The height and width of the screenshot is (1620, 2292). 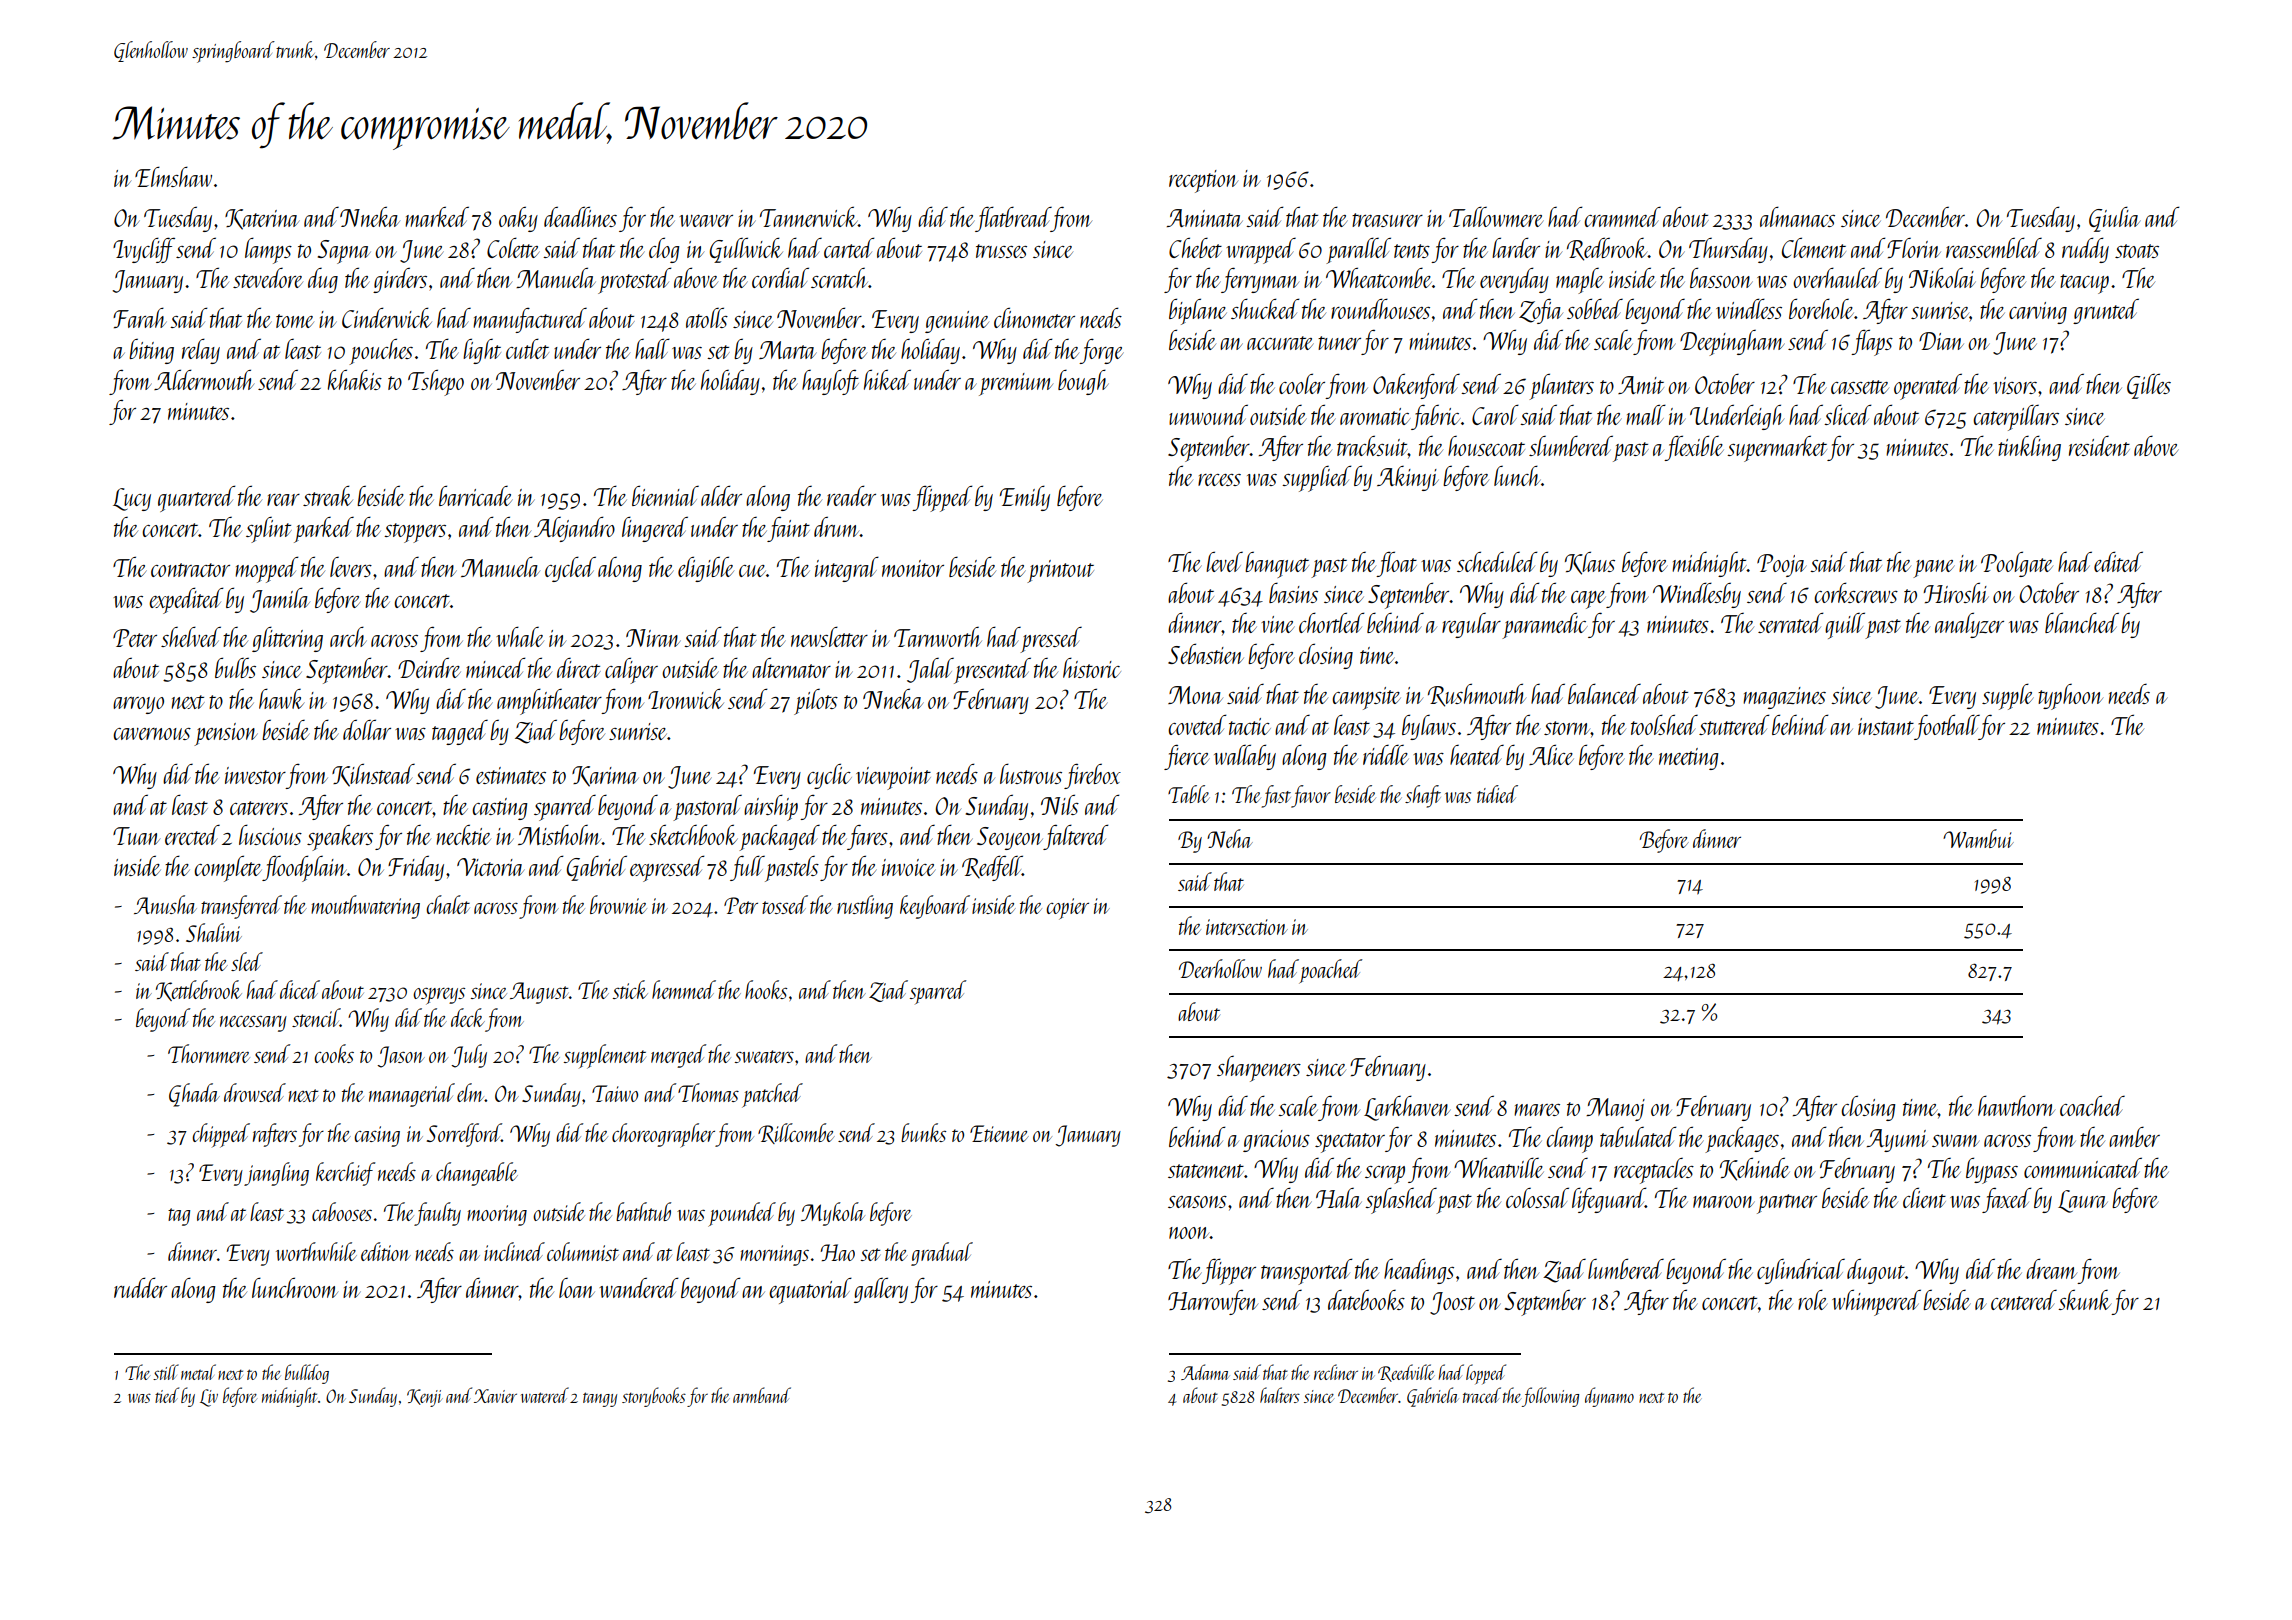 I want to click on Thursday, so click(x=1728, y=250).
